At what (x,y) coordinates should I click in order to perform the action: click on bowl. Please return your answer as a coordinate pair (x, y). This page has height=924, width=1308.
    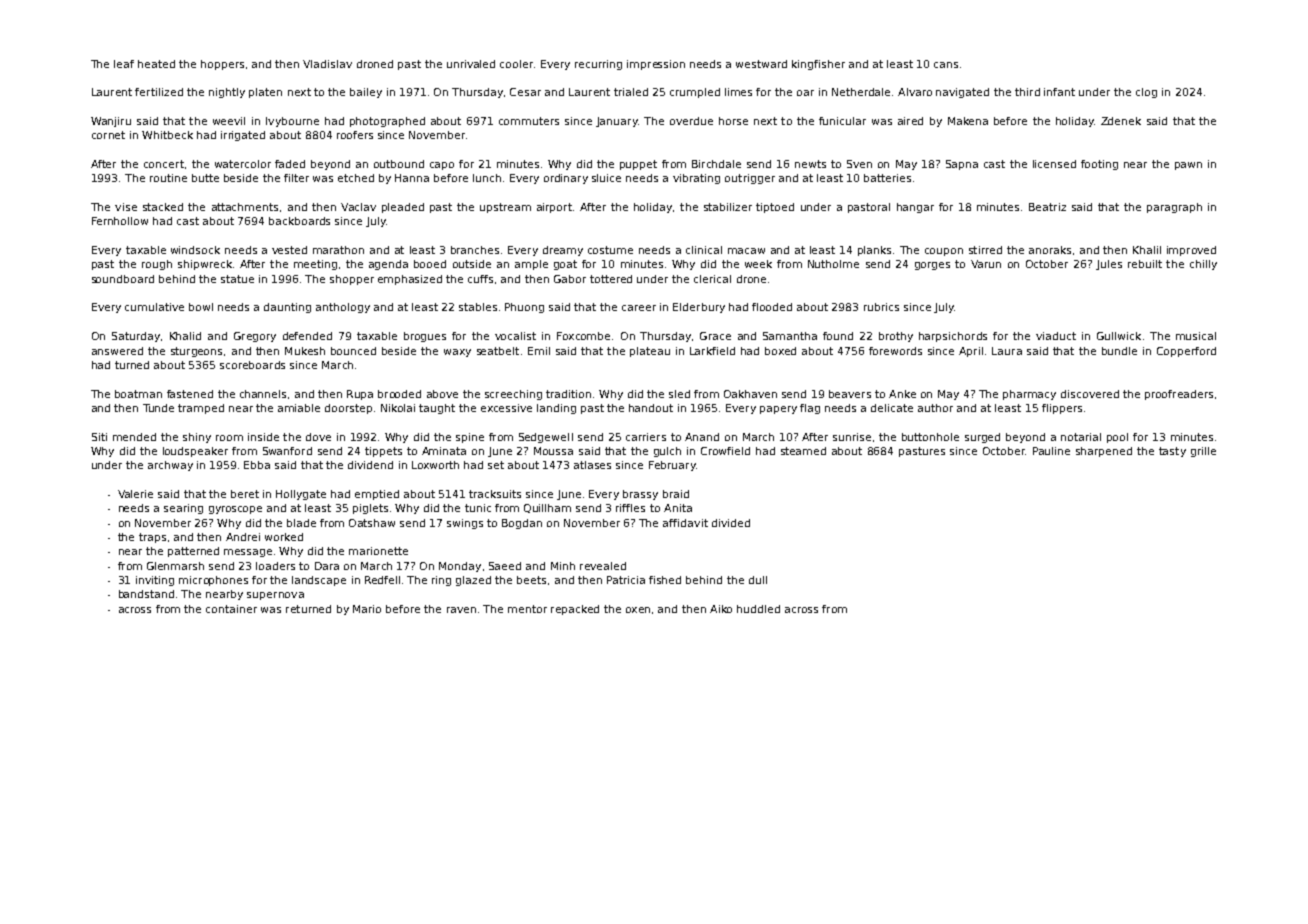
    Looking at the image, I should click on (201, 307).
